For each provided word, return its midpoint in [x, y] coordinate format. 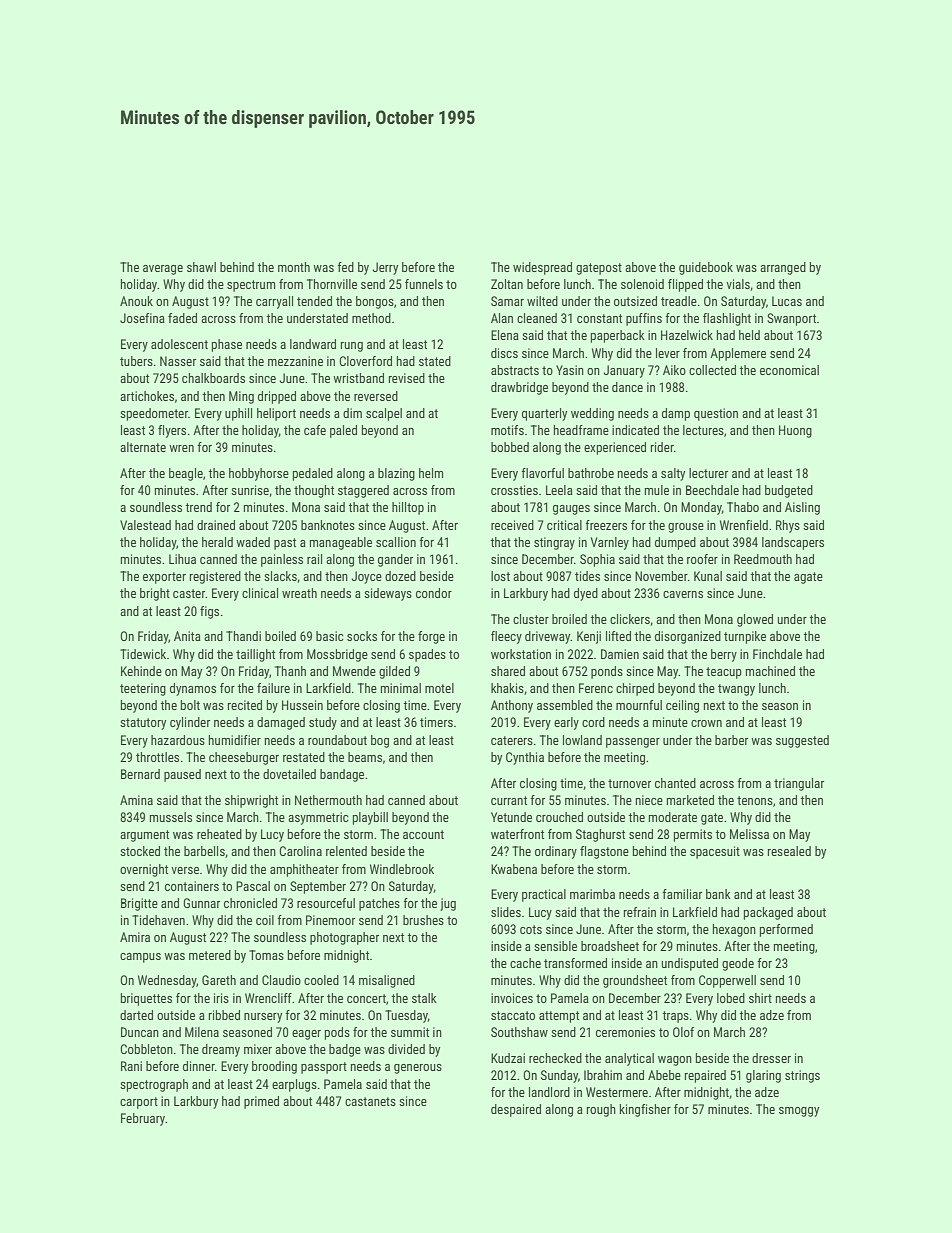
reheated [219, 834]
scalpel [384, 414]
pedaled [313, 474]
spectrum [251, 286]
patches [379, 904]
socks [362, 636]
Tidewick [143, 654]
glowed [755, 620]
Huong [795, 431]
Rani [131, 1066]
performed [786, 930]
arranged [783, 268]
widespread [542, 268]
